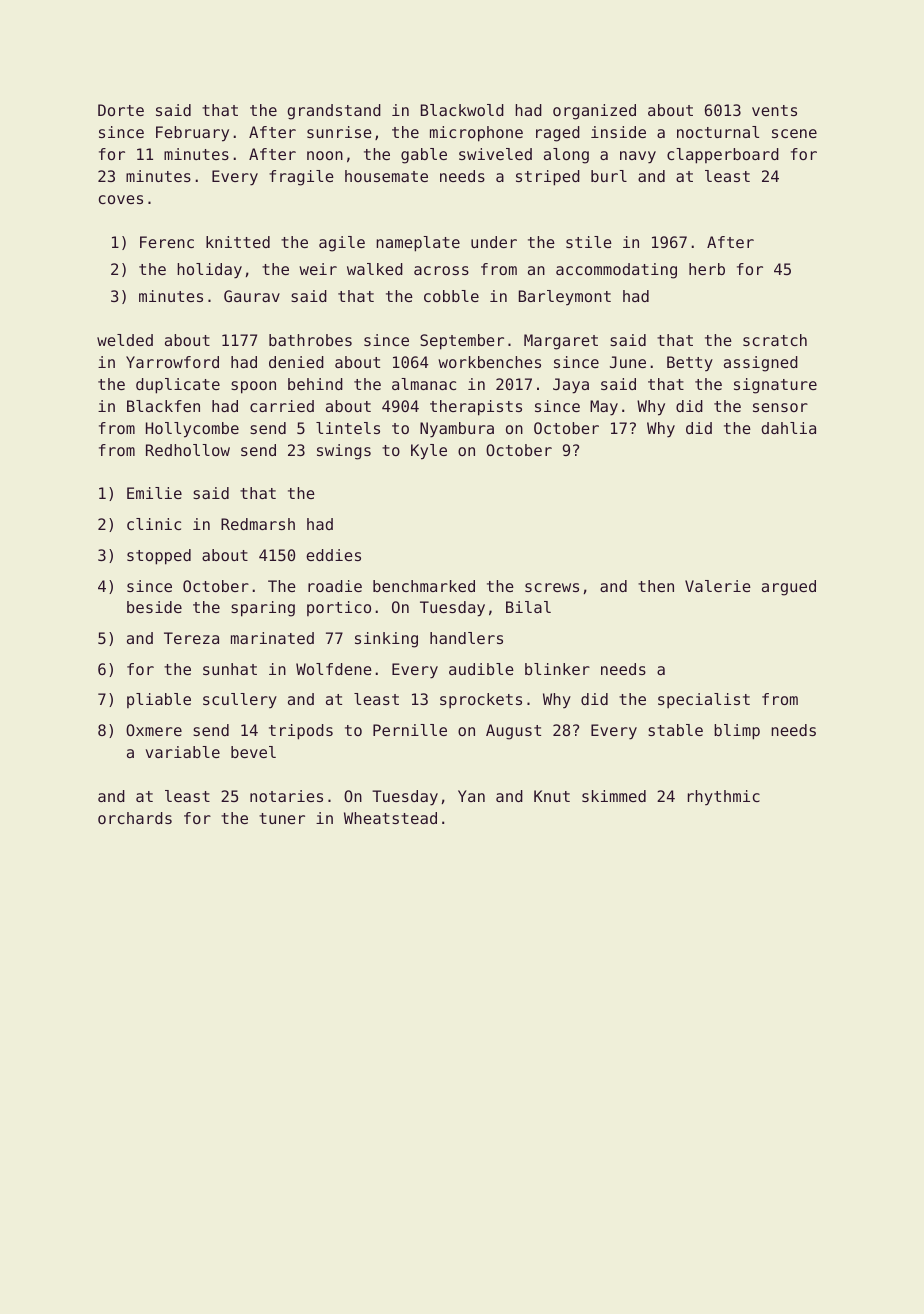 Image resolution: width=924 pixels, height=1314 pixels. Describe the element at coordinates (344, 452) in the document. I see `swings` at that location.
